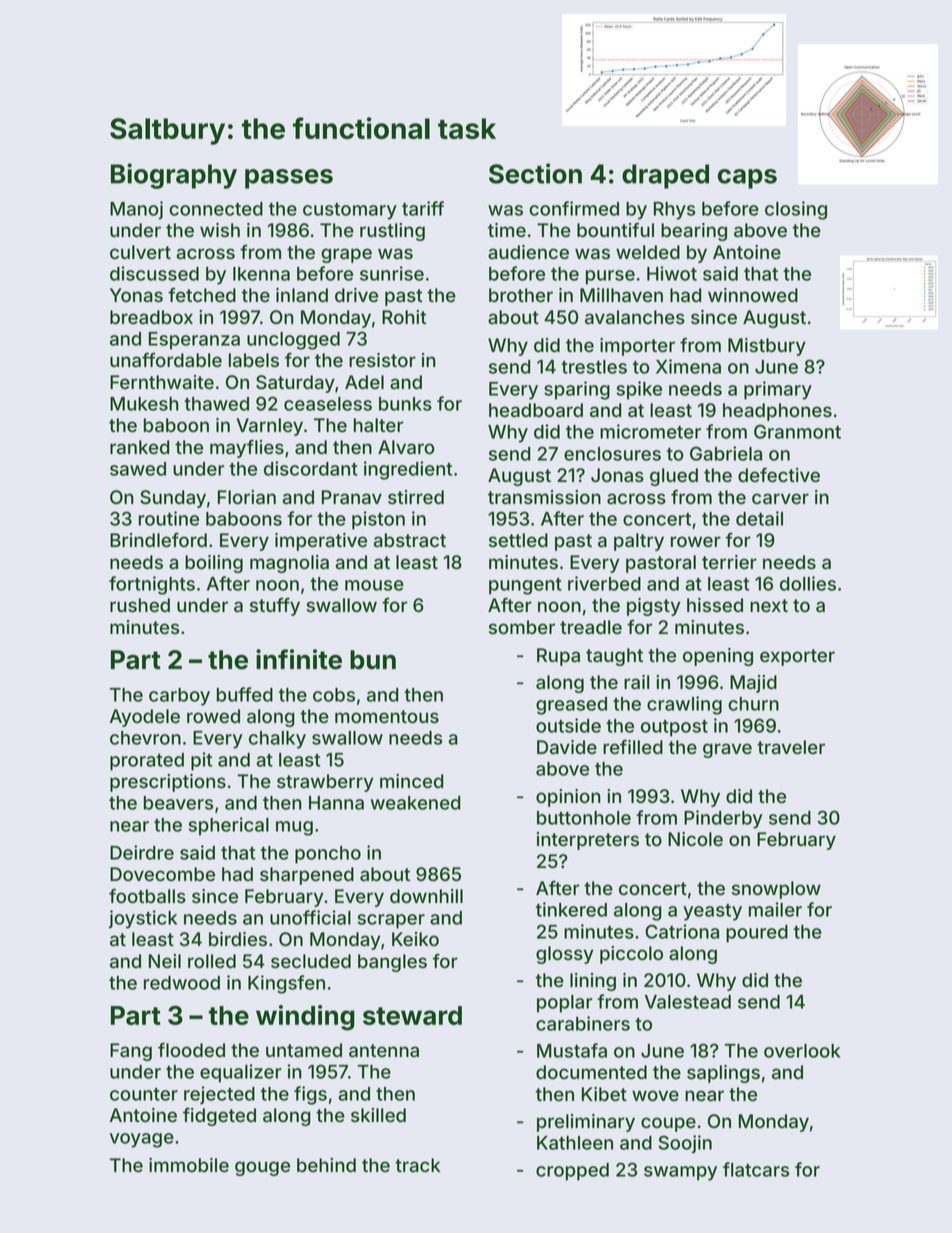 This page has height=1233, width=952. What do you see at coordinates (151, 317) in the page?
I see `breadbox` at bounding box center [151, 317].
